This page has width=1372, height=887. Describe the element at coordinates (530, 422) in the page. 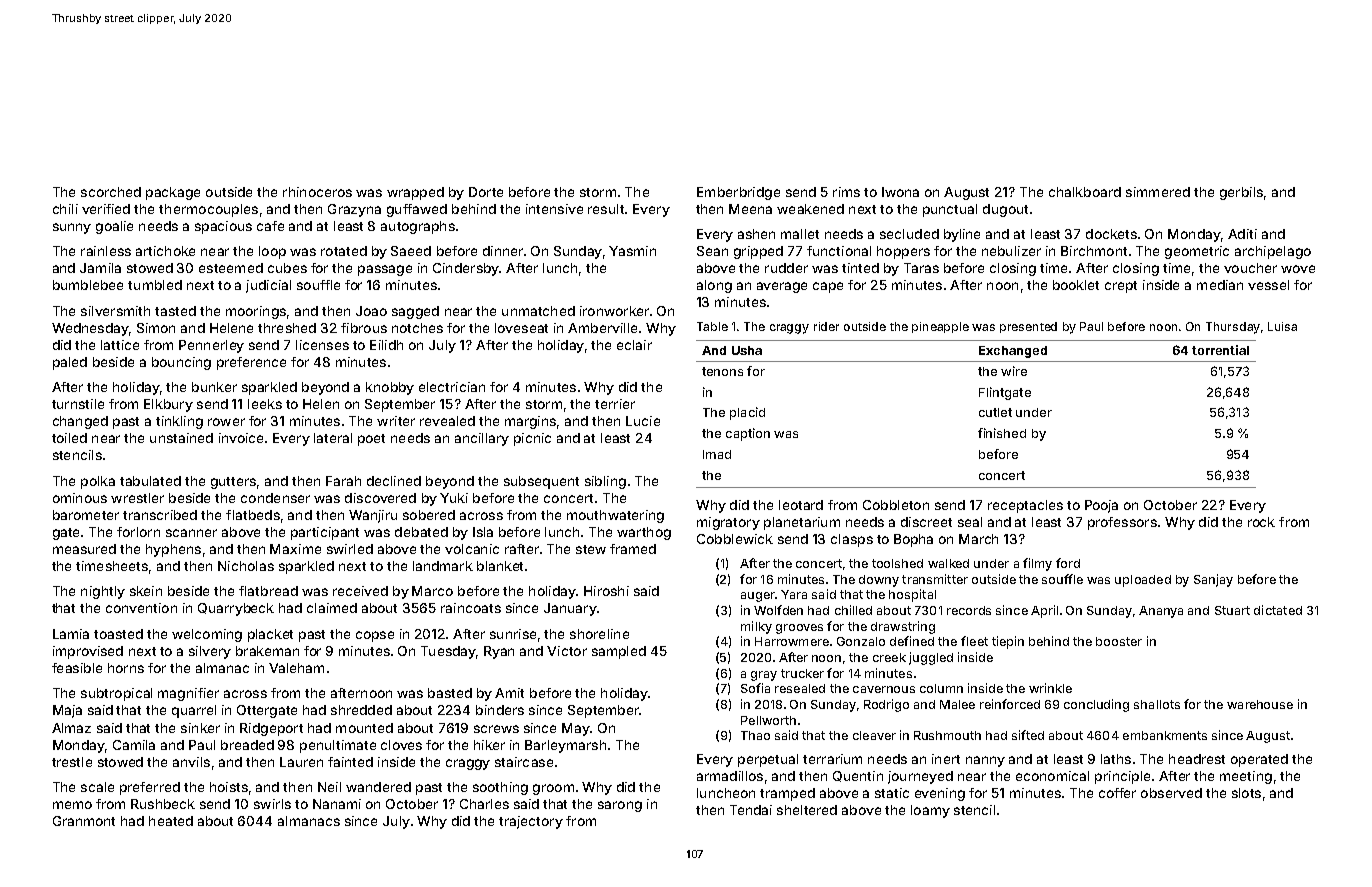

I see `margins` at that location.
